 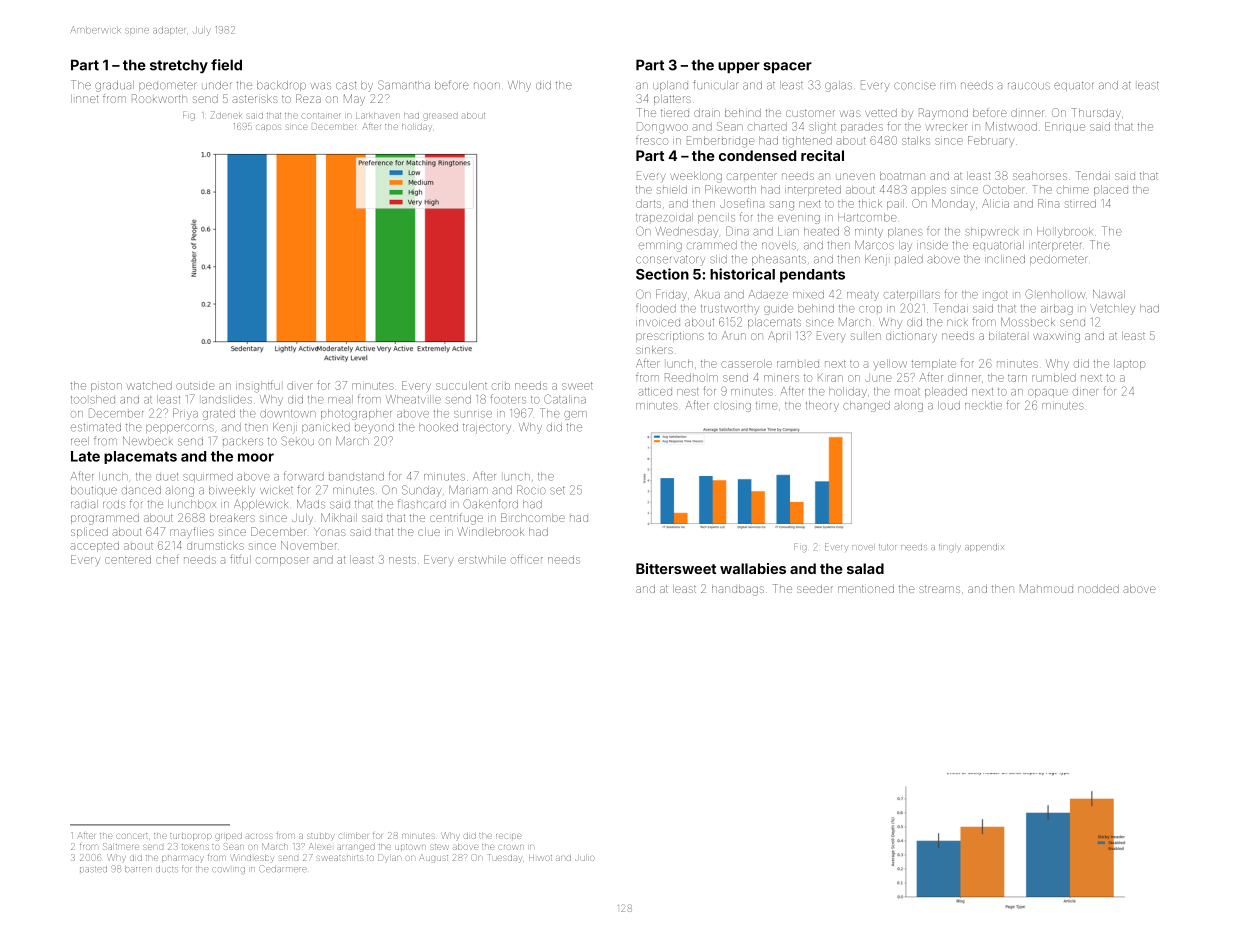 What do you see at coordinates (887, 547) in the image?
I see `tutor` at bounding box center [887, 547].
